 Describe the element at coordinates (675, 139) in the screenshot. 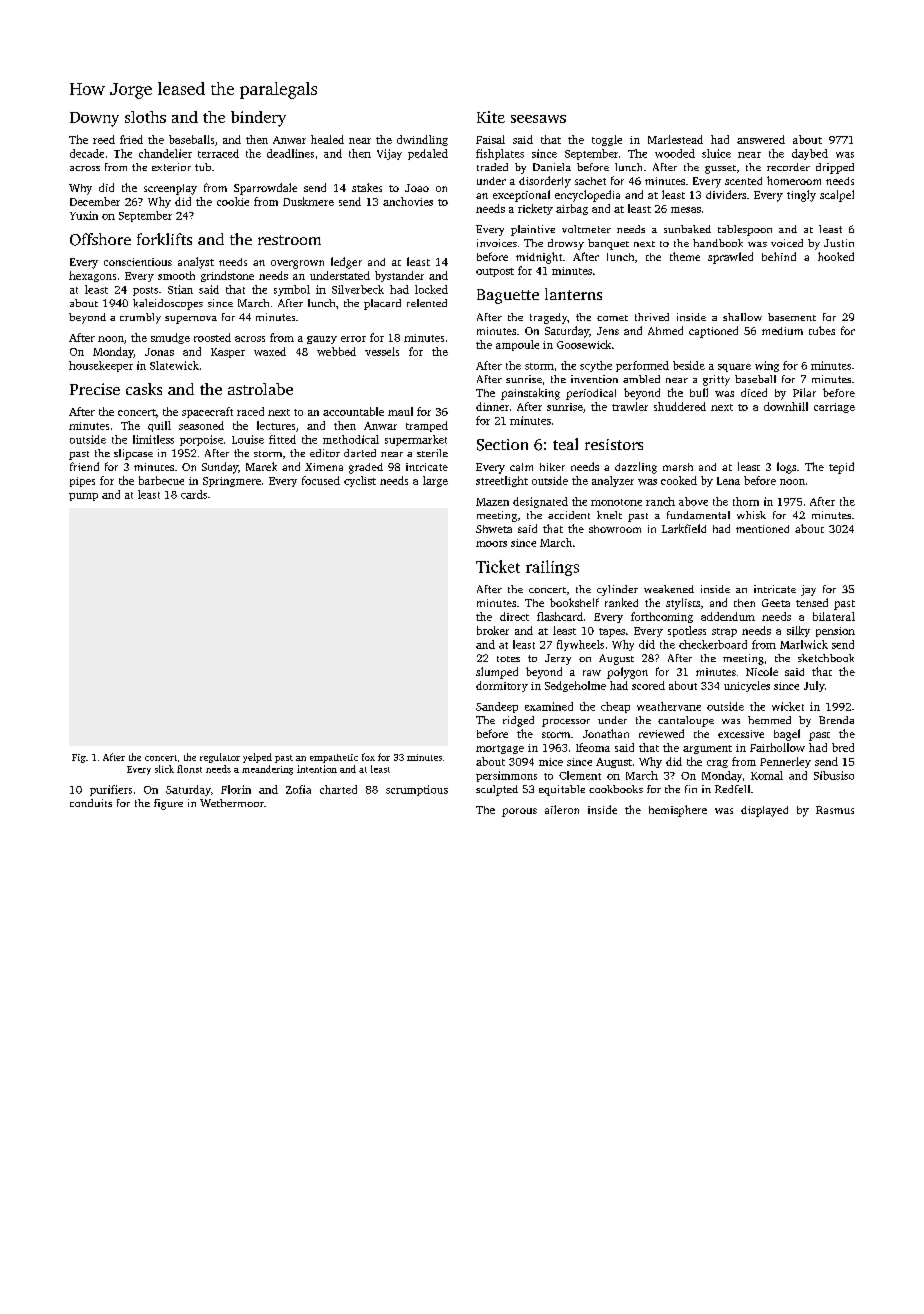

I see `Marlestead` at that location.
